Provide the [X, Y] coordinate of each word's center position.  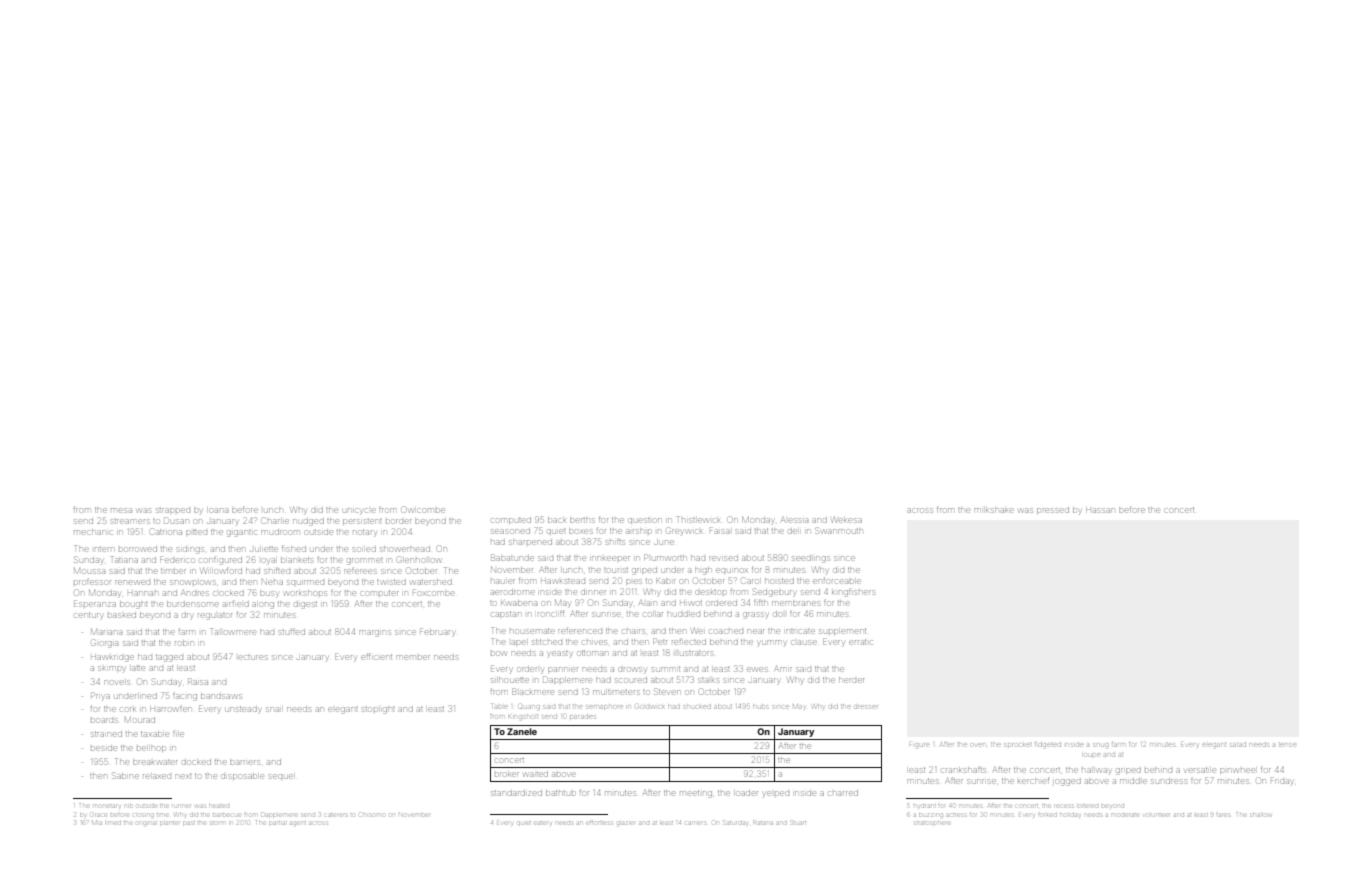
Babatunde [512, 557]
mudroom [280, 532]
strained [106, 734]
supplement [842, 631]
